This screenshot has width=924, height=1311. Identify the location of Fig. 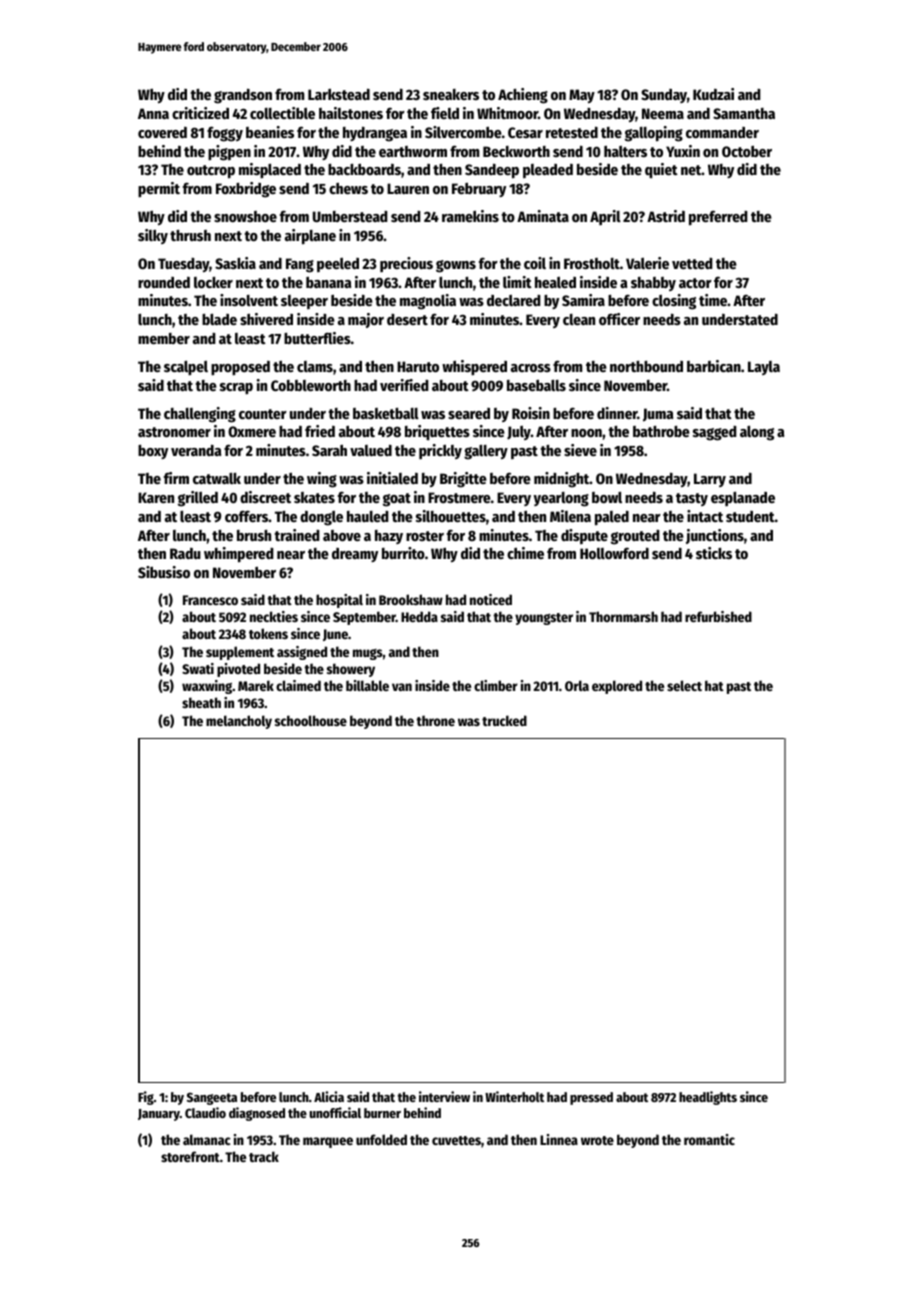
(146, 1098).
